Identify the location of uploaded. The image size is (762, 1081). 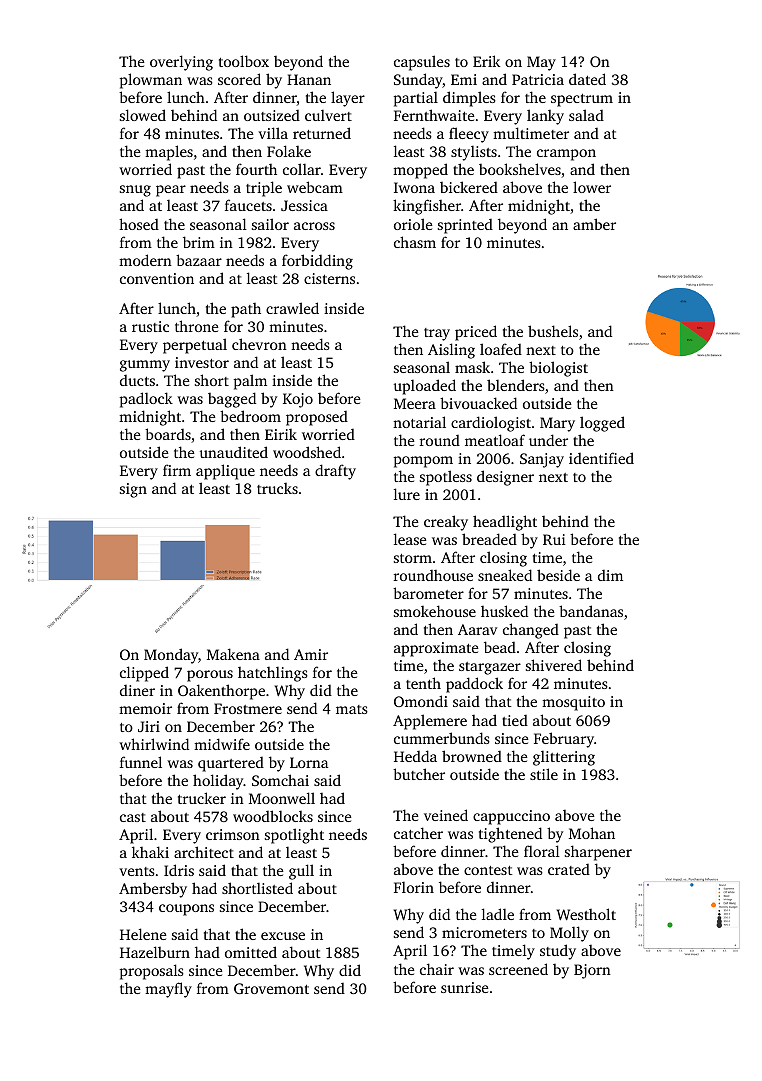
(425, 387).
